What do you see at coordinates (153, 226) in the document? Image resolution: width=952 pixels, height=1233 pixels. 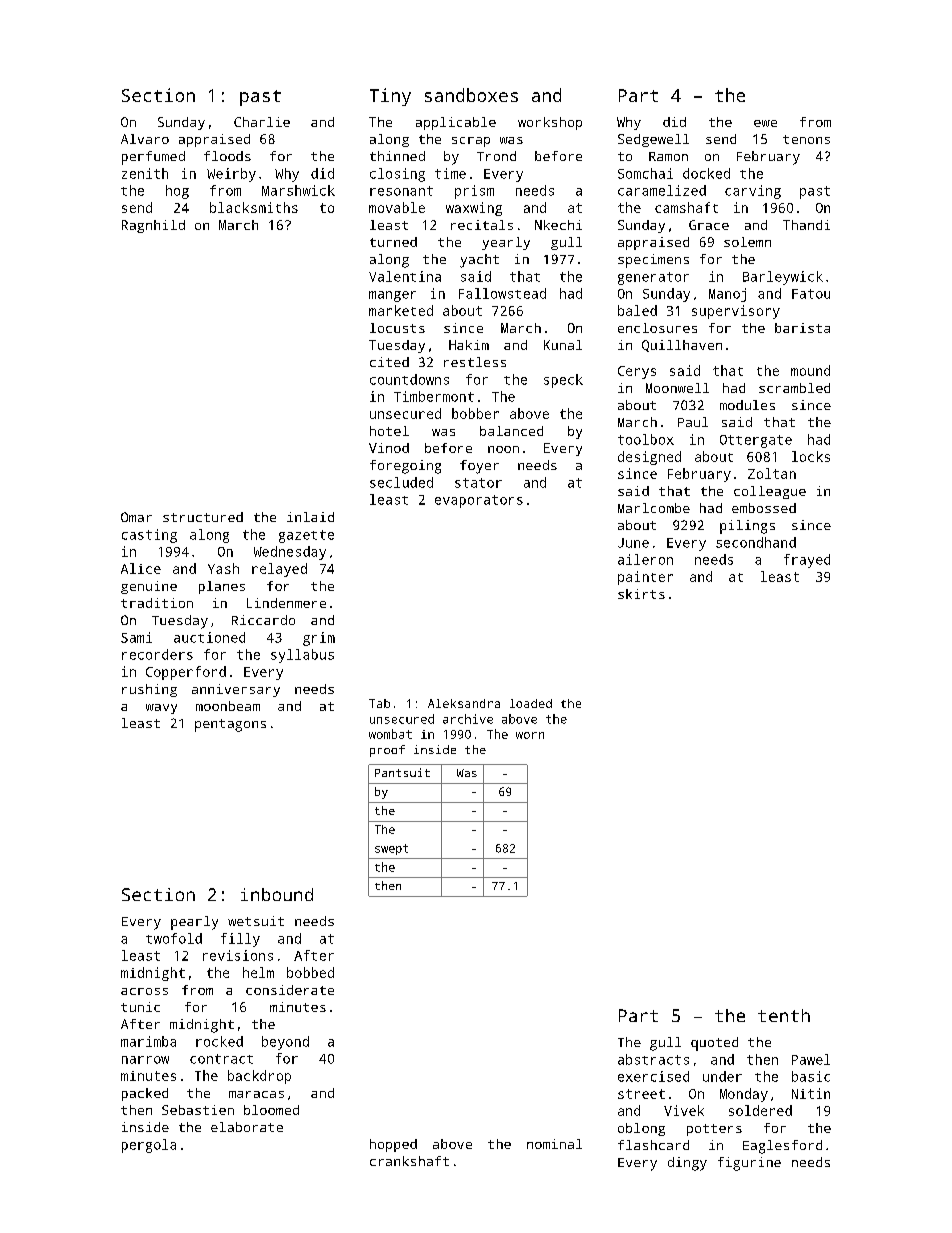 I see `Ragnhild` at bounding box center [153, 226].
